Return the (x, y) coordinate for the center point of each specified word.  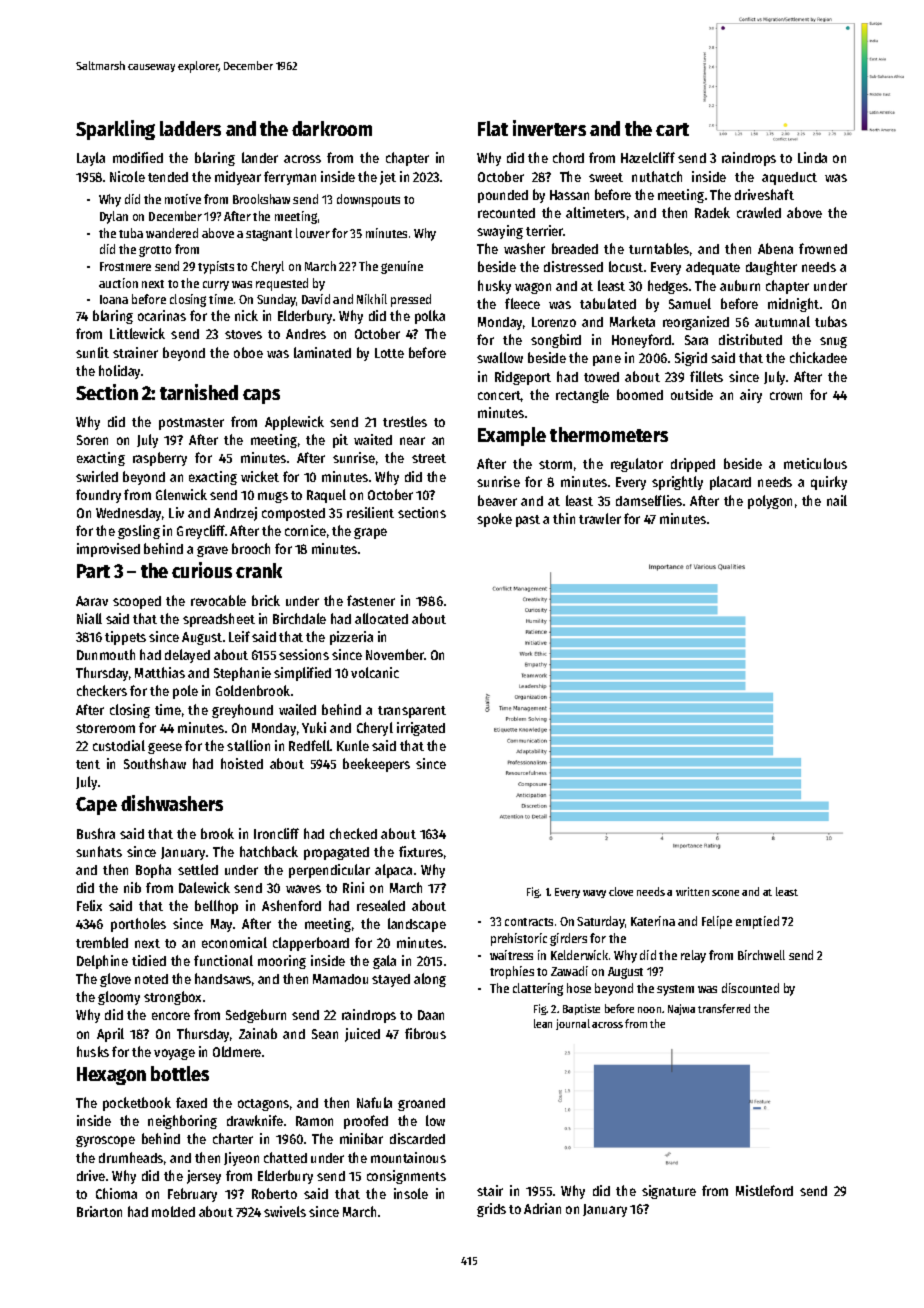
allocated (381, 618)
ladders (190, 128)
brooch (251, 548)
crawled (759, 212)
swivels (285, 1211)
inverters (549, 128)
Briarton (99, 1211)
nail (837, 500)
